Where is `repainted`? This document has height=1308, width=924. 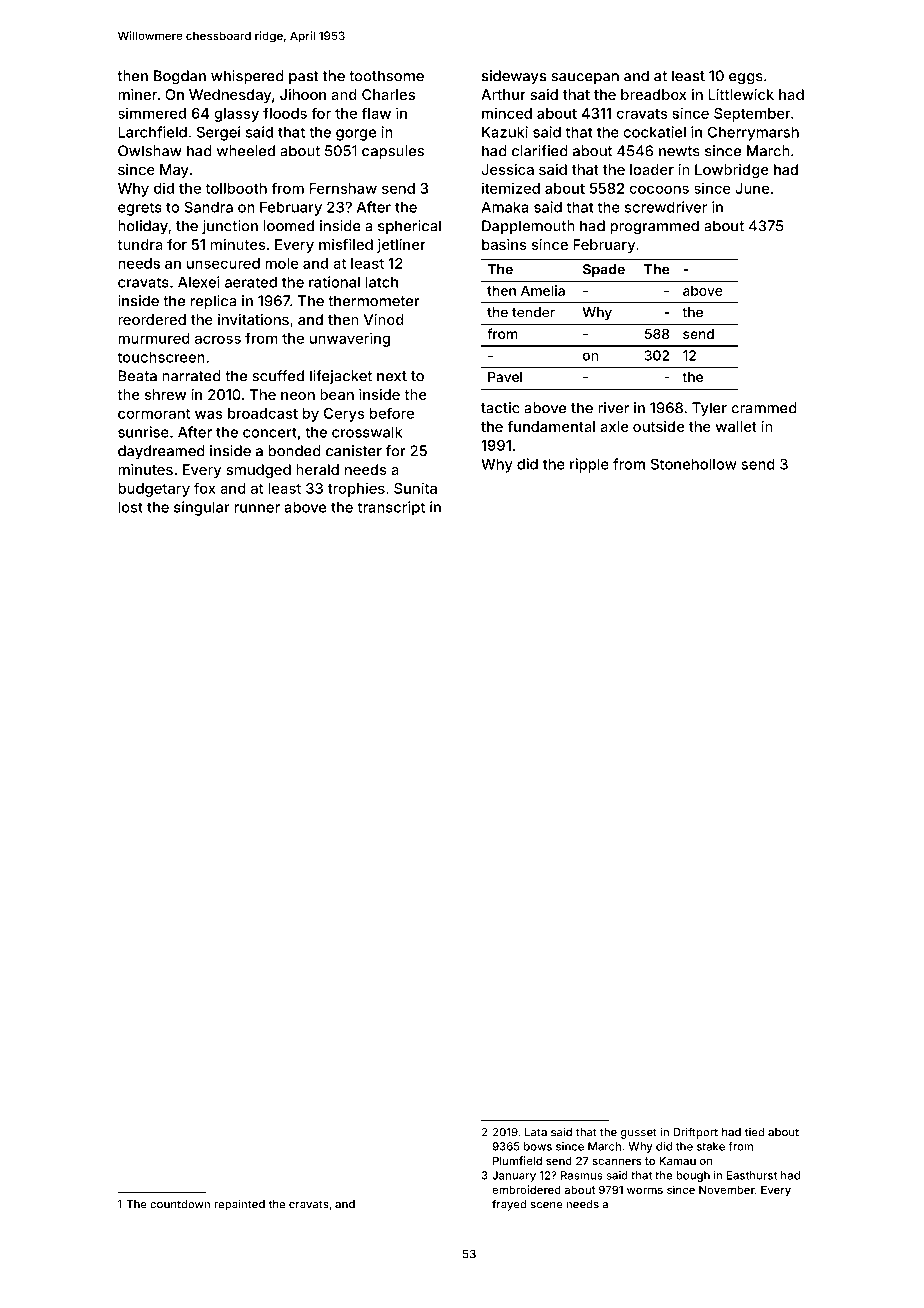 repainted is located at coordinates (239, 1205).
